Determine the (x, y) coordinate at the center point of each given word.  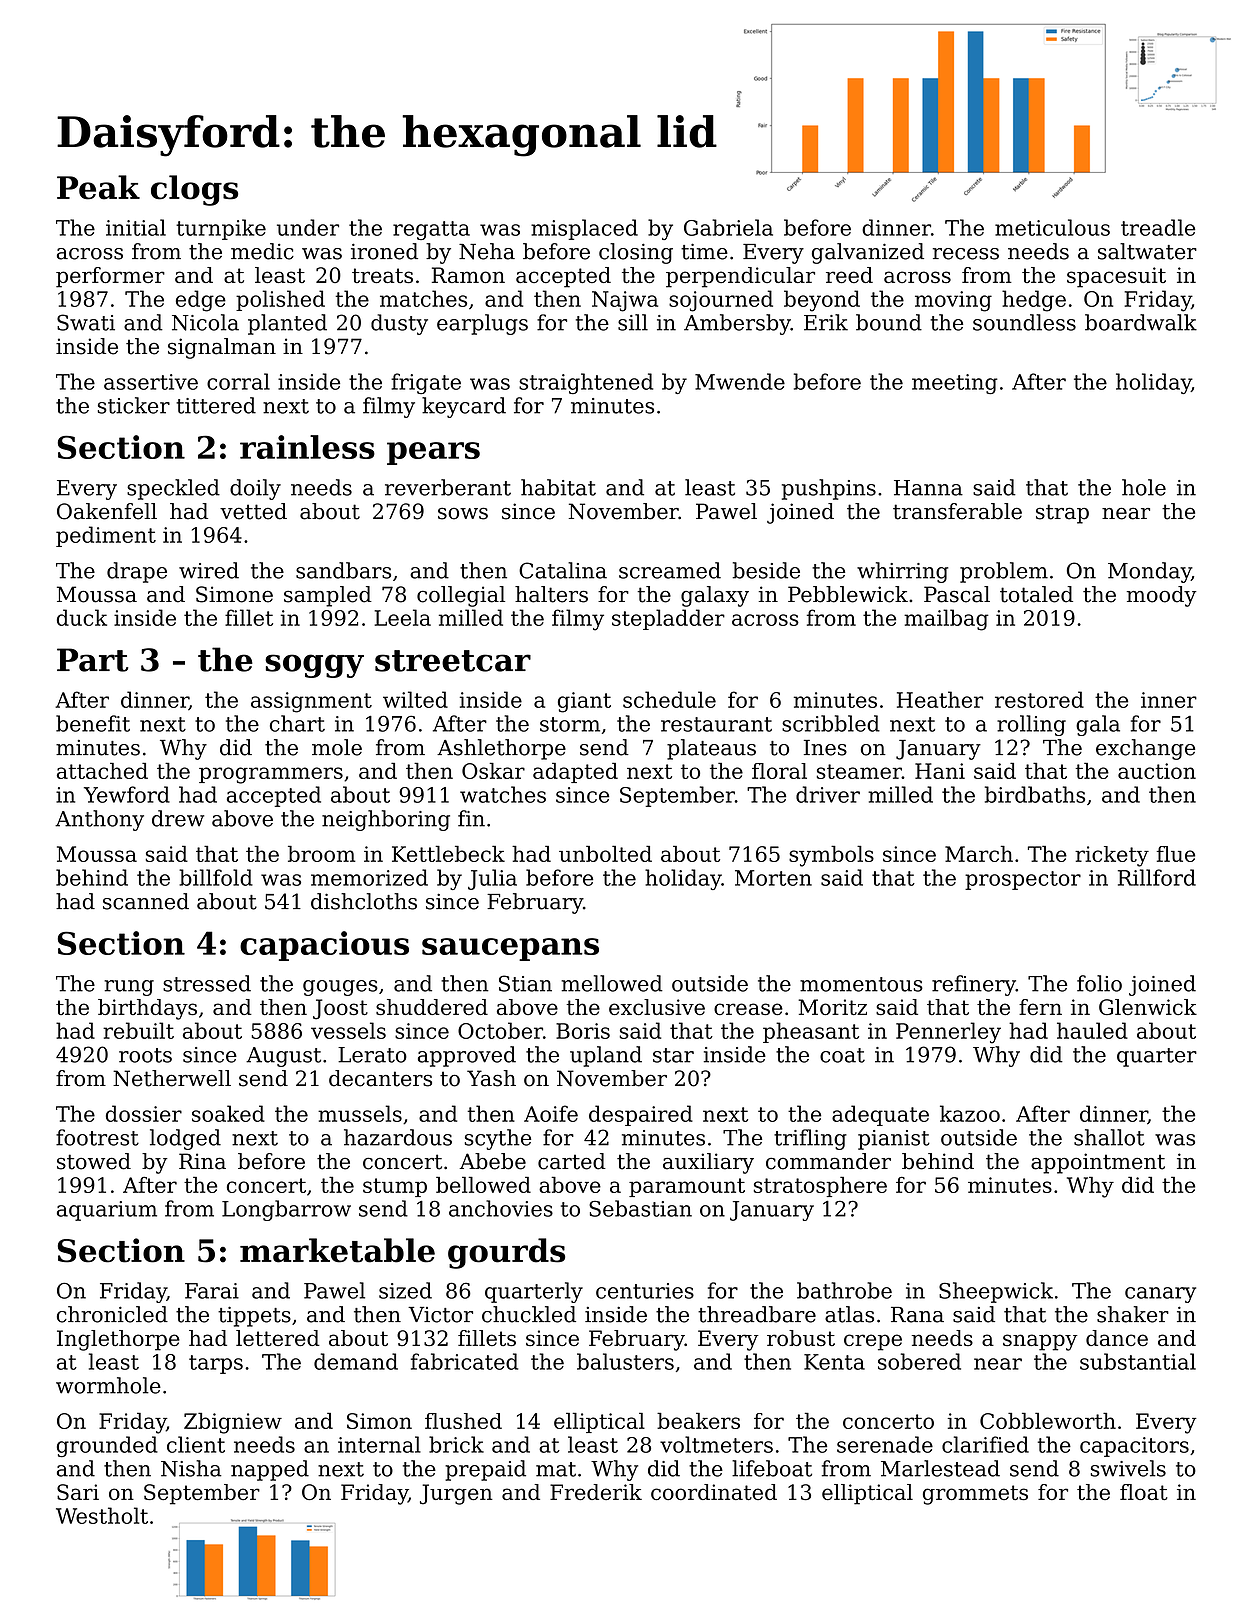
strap (1062, 514)
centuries (645, 1291)
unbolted (605, 853)
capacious (324, 946)
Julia (492, 879)
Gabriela (728, 227)
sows (463, 513)
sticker (134, 405)
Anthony (99, 820)
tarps (216, 1364)
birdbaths (1035, 794)
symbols (831, 856)
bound (889, 322)
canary (1160, 1295)
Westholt (102, 1515)
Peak (98, 187)
